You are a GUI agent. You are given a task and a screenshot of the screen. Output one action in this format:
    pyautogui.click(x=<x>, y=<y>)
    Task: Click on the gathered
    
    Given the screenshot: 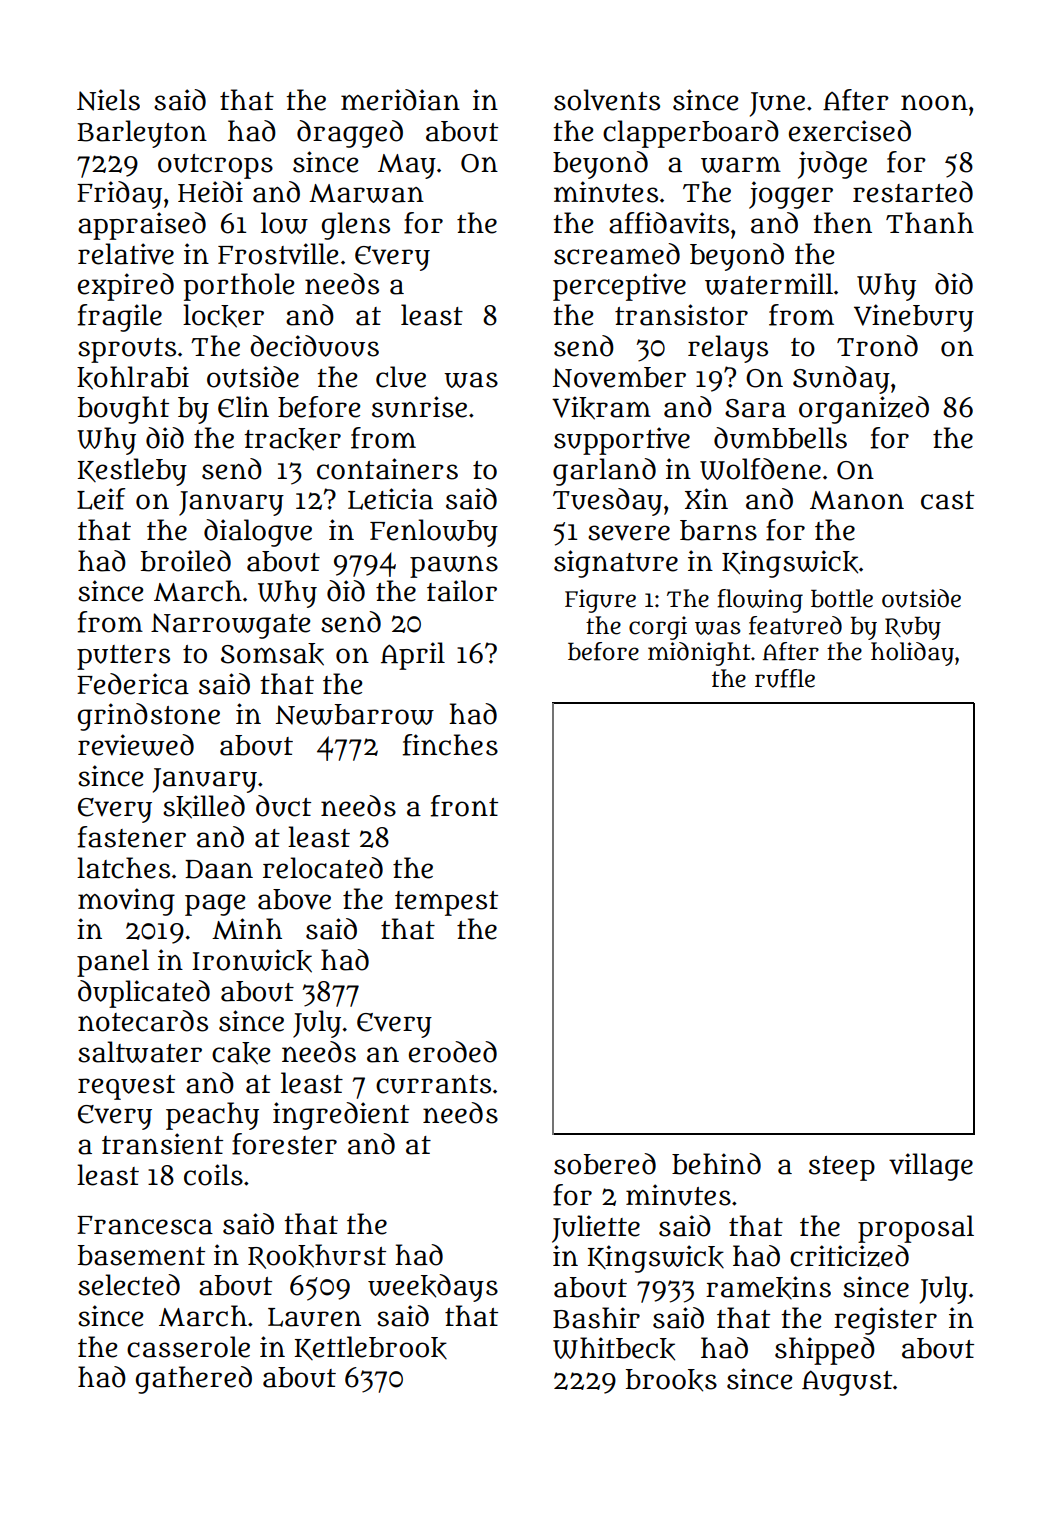 What is the action you would take?
    pyautogui.click(x=194, y=1380)
